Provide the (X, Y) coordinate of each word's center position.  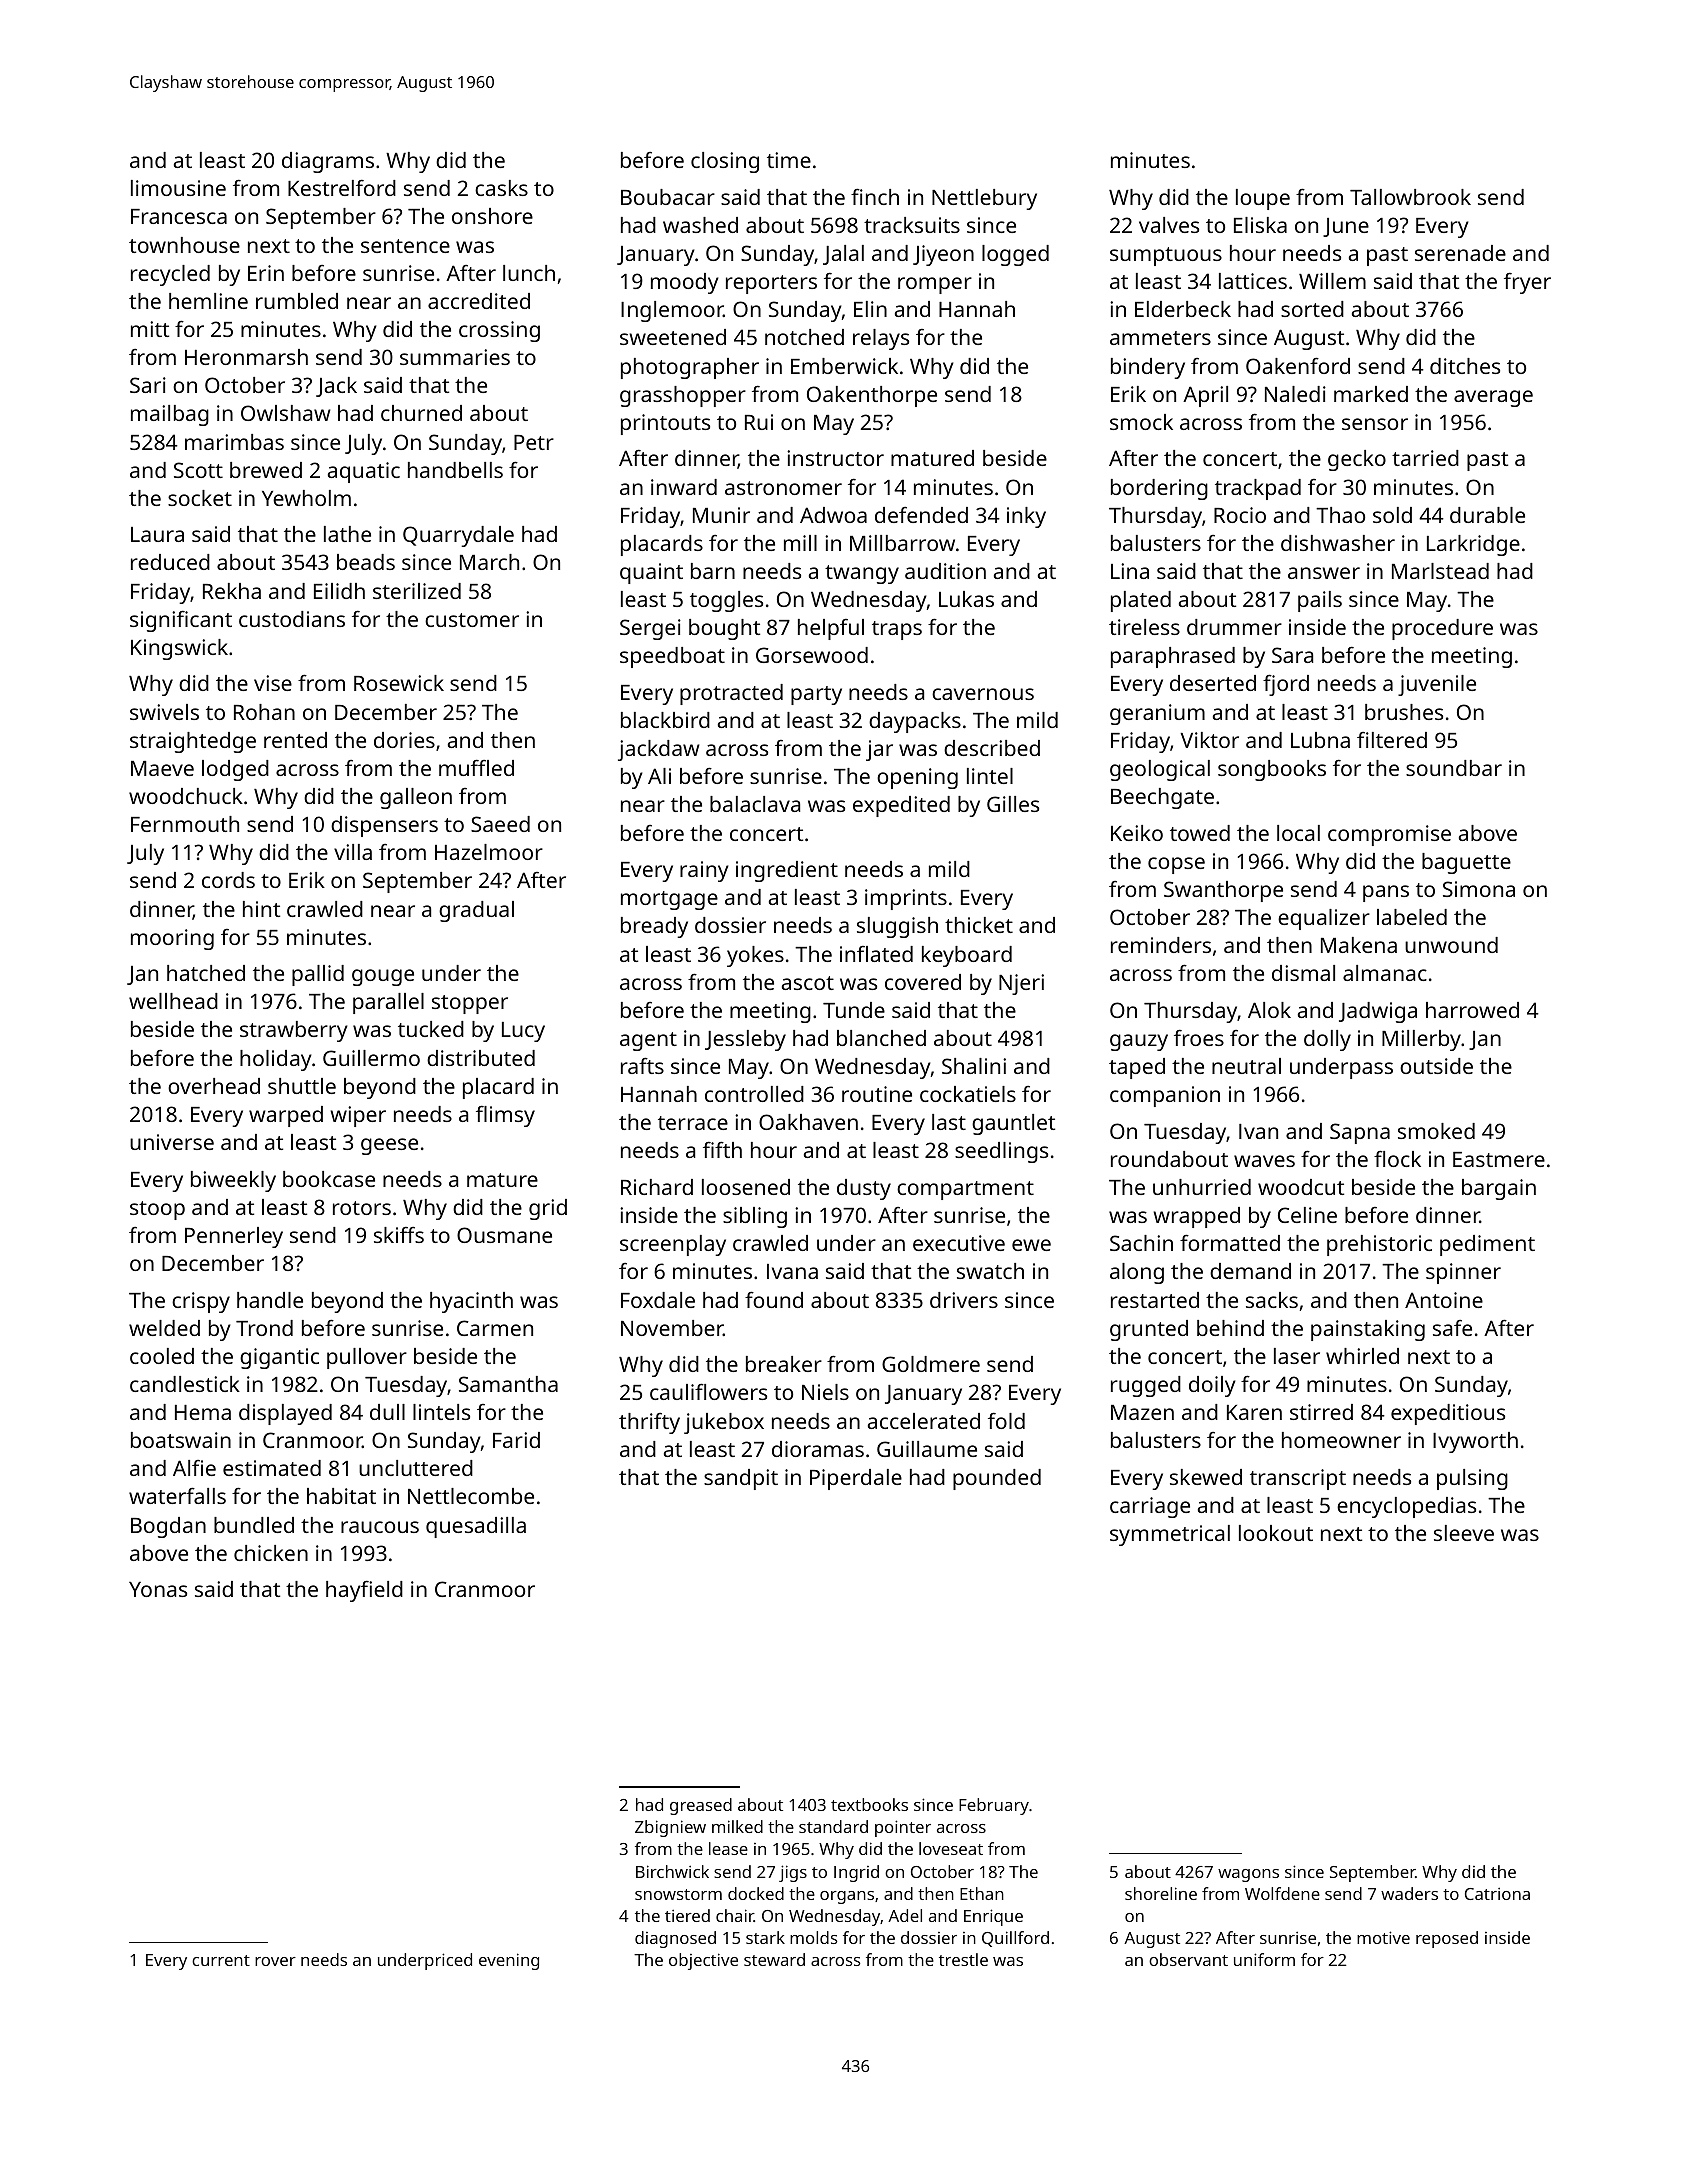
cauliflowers (708, 1391)
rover (275, 1961)
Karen (1254, 1412)
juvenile (1437, 685)
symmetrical (1170, 1535)
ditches (1465, 366)
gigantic (279, 1358)
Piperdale (856, 1479)
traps (897, 630)
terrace (693, 1123)
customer (472, 620)
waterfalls (177, 1495)
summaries (455, 357)
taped (1137, 1068)
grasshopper (683, 396)
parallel (388, 1003)
